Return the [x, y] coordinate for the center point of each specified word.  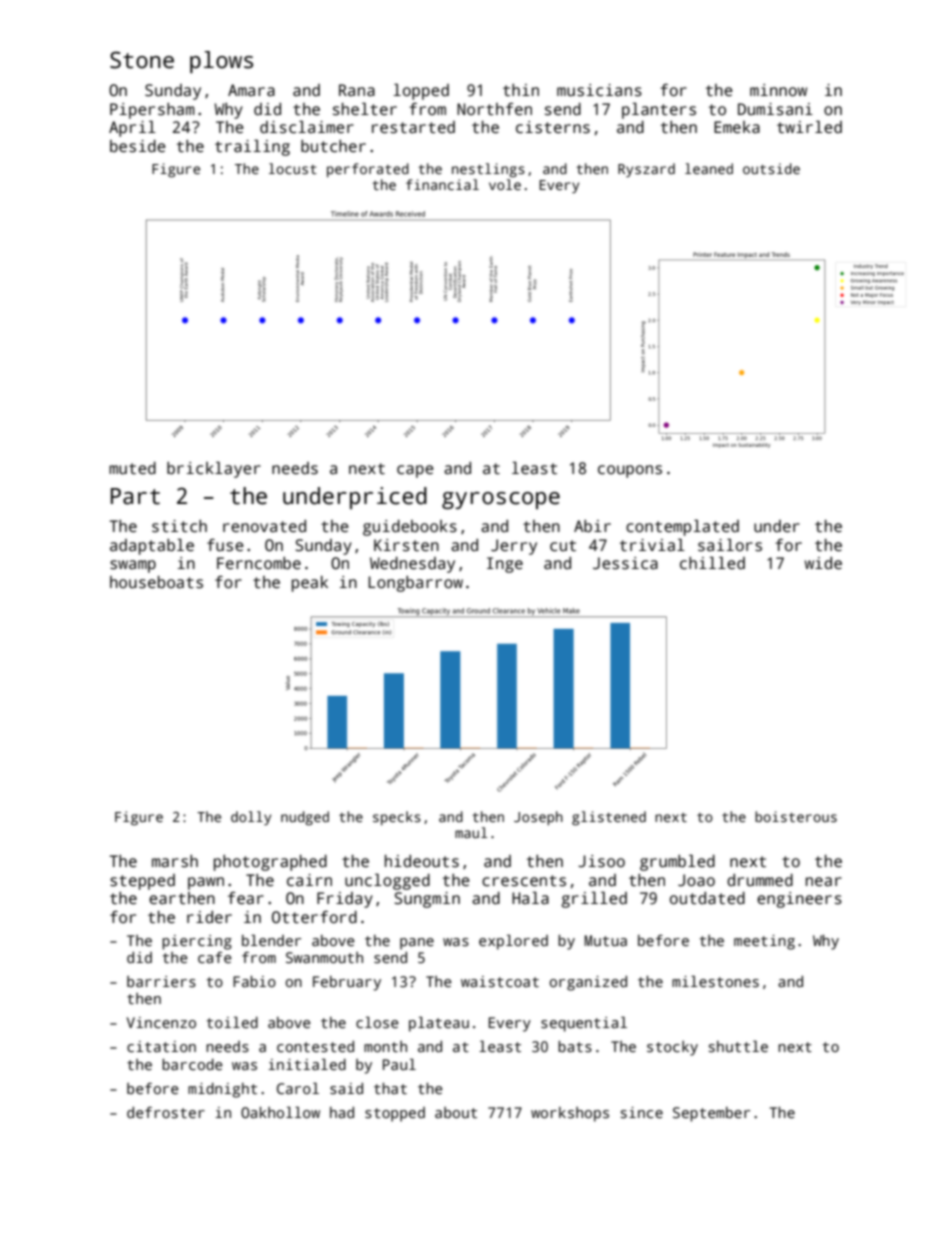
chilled [712, 563]
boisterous [796, 816]
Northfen [494, 109]
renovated [264, 526]
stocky [672, 1048]
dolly [251, 818]
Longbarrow [415, 584]
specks [397, 818]
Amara [251, 90]
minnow [778, 90]
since [641, 1112]
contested [315, 1046]
